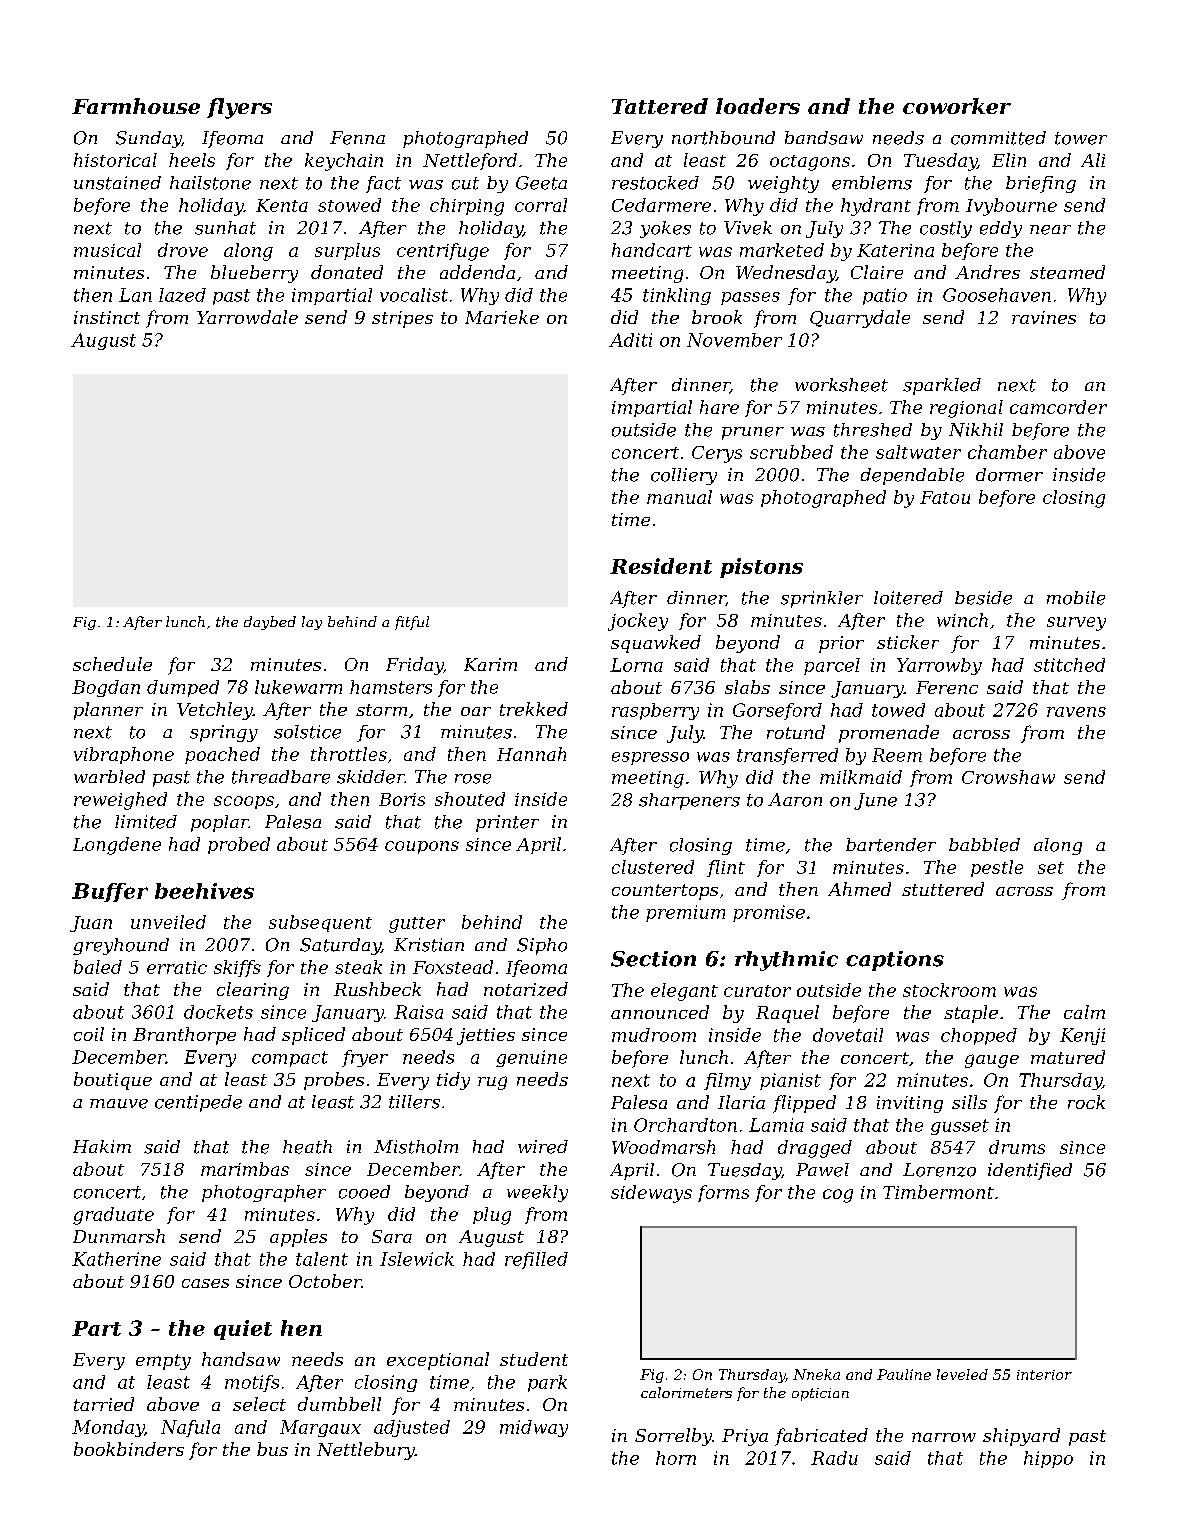 The width and height of the page is (1179, 1526). I want to click on Vivek, so click(748, 228).
